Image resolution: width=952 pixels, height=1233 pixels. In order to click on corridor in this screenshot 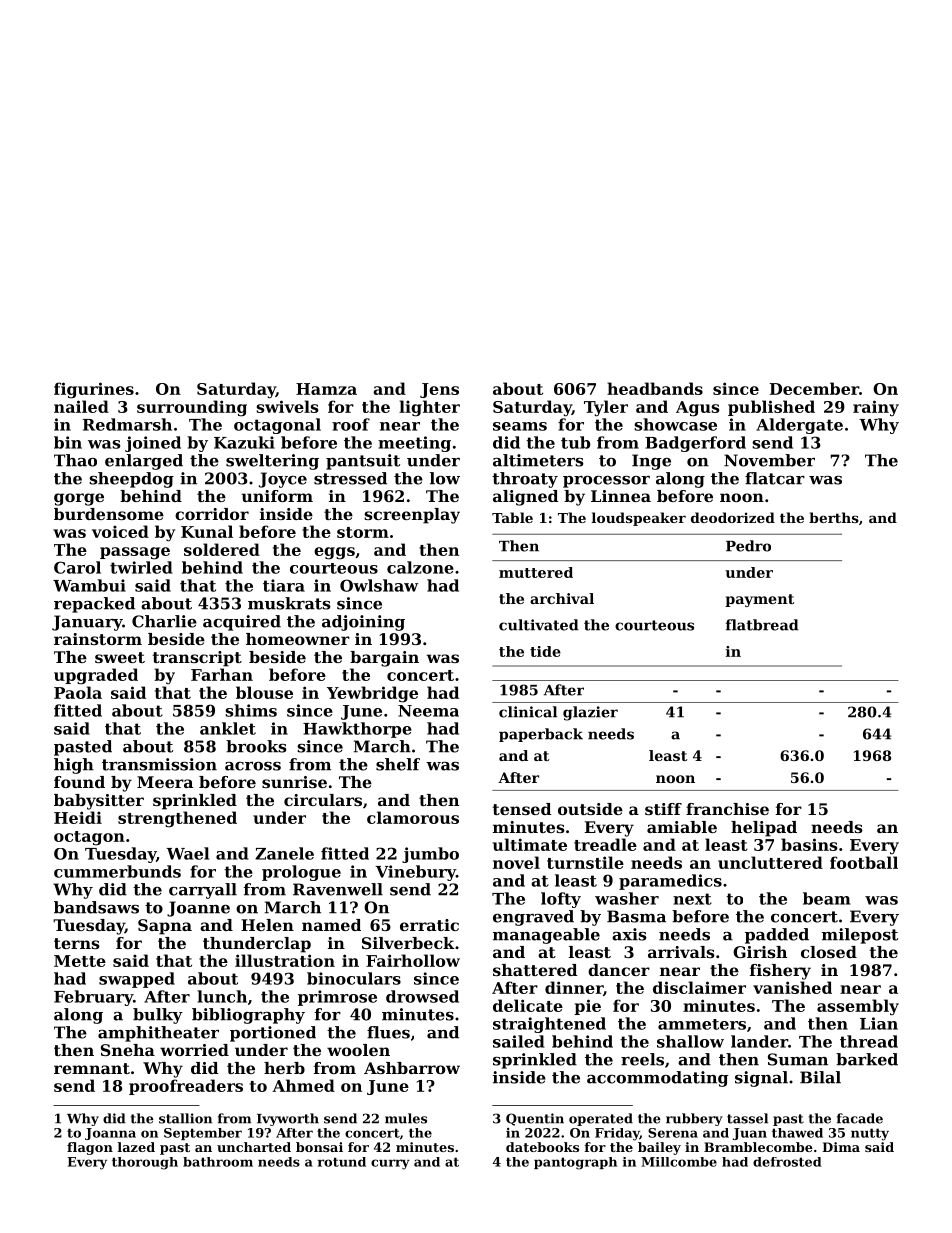, I will do `click(212, 514)`.
